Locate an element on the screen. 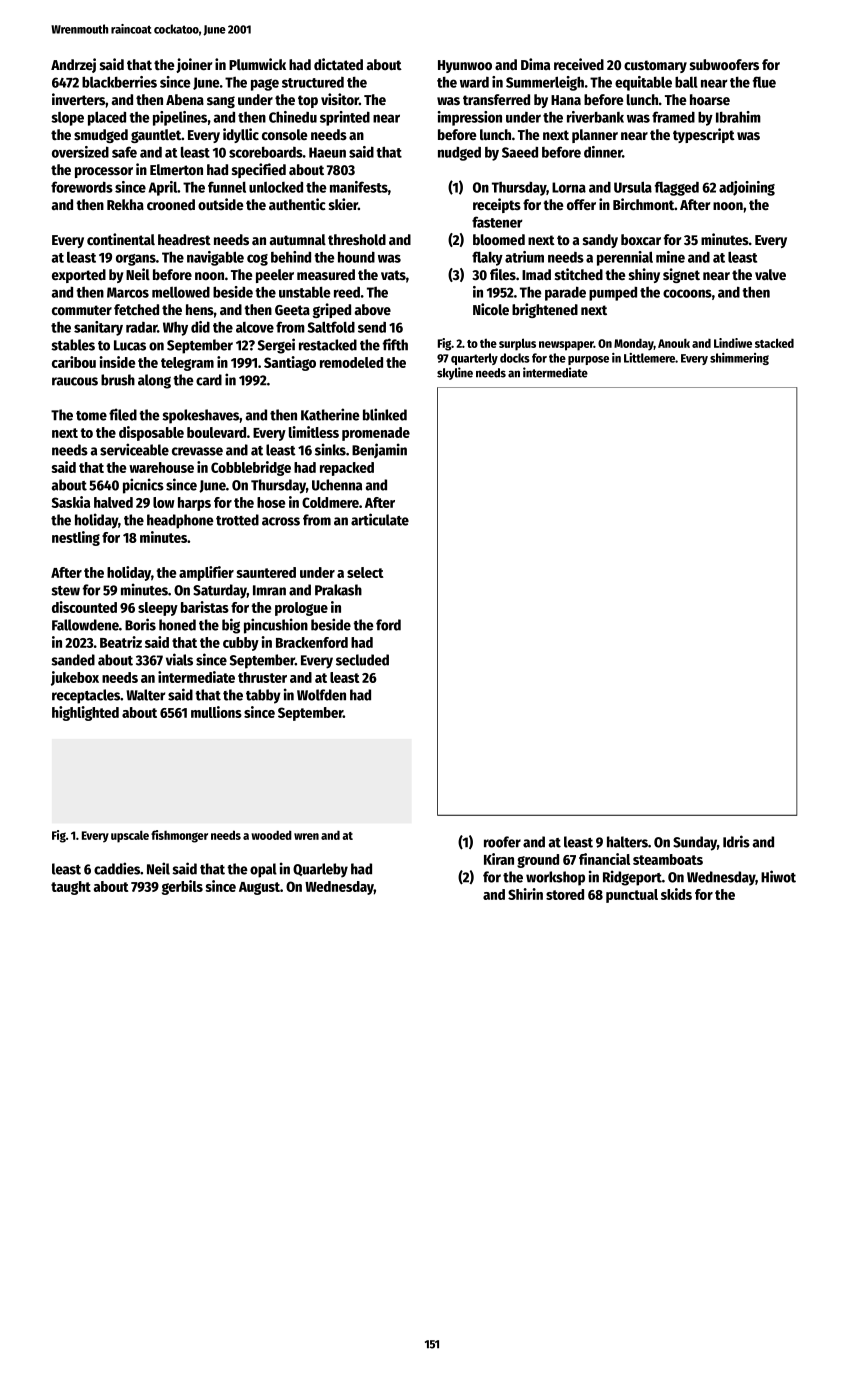 The width and height of the screenshot is (849, 1400). Dima is located at coordinates (535, 64).
